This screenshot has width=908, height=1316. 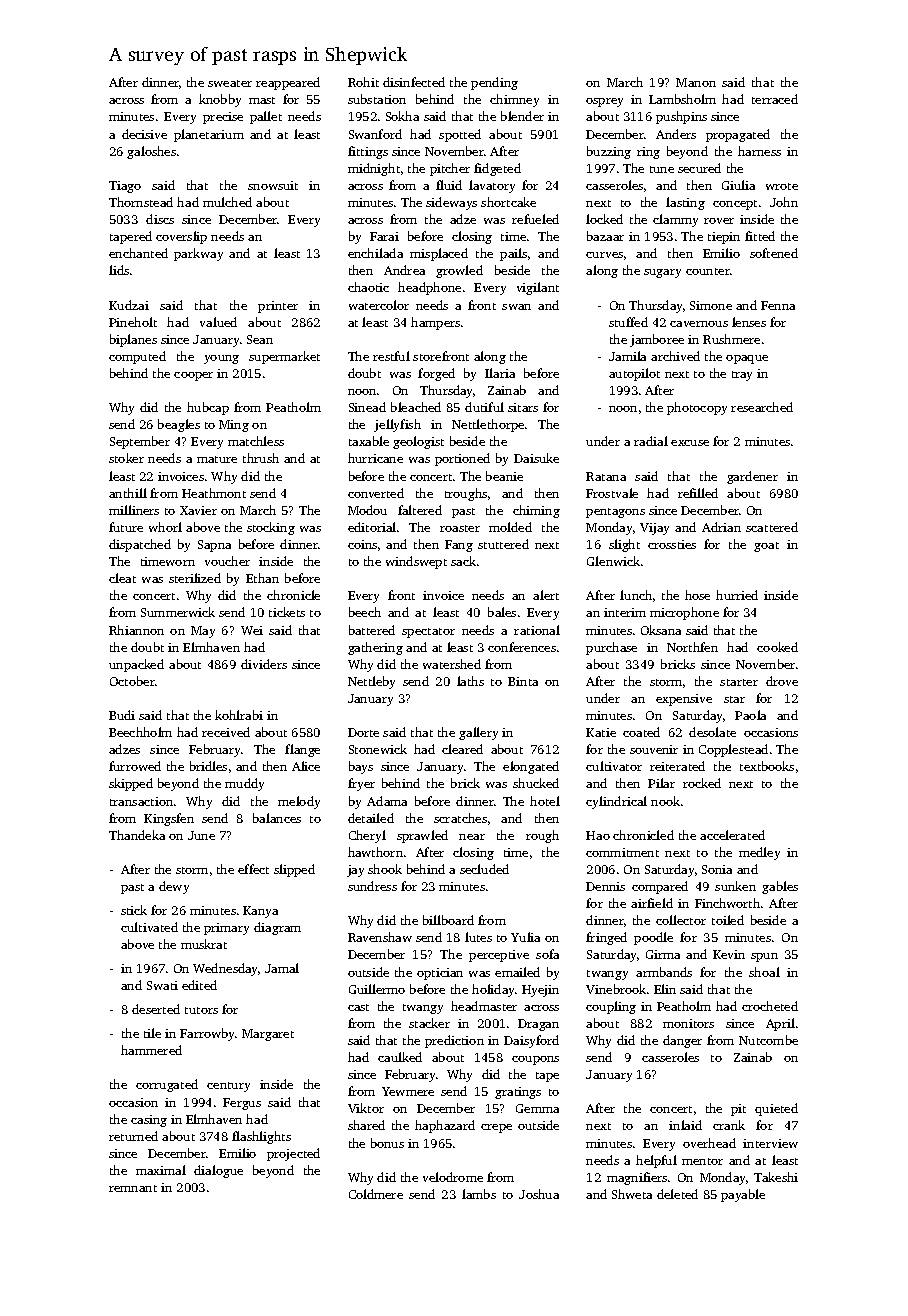 I want to click on dialogue, so click(x=218, y=1171).
